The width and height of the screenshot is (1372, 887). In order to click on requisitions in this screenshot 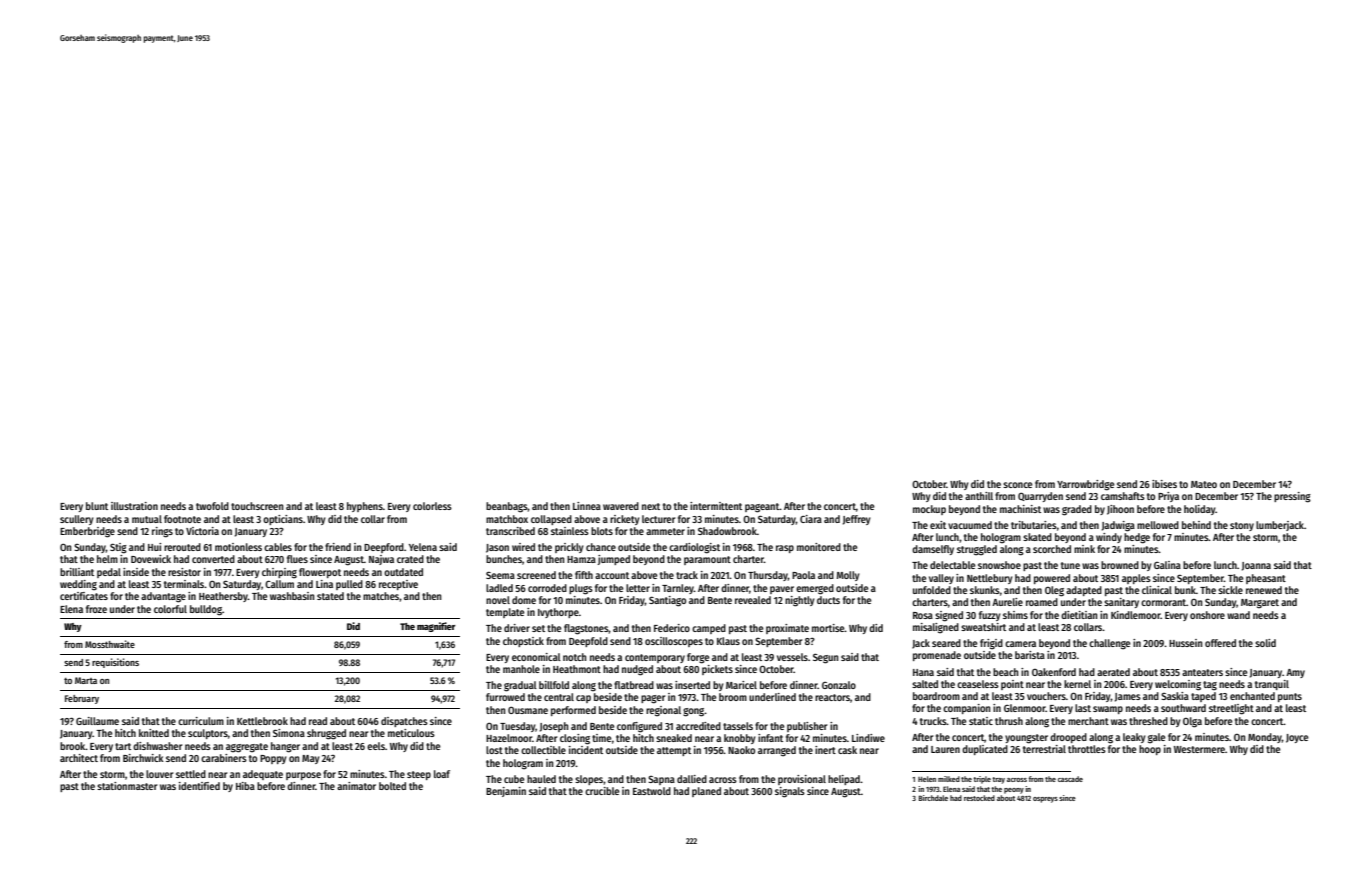, I will do `click(115, 663)`.
